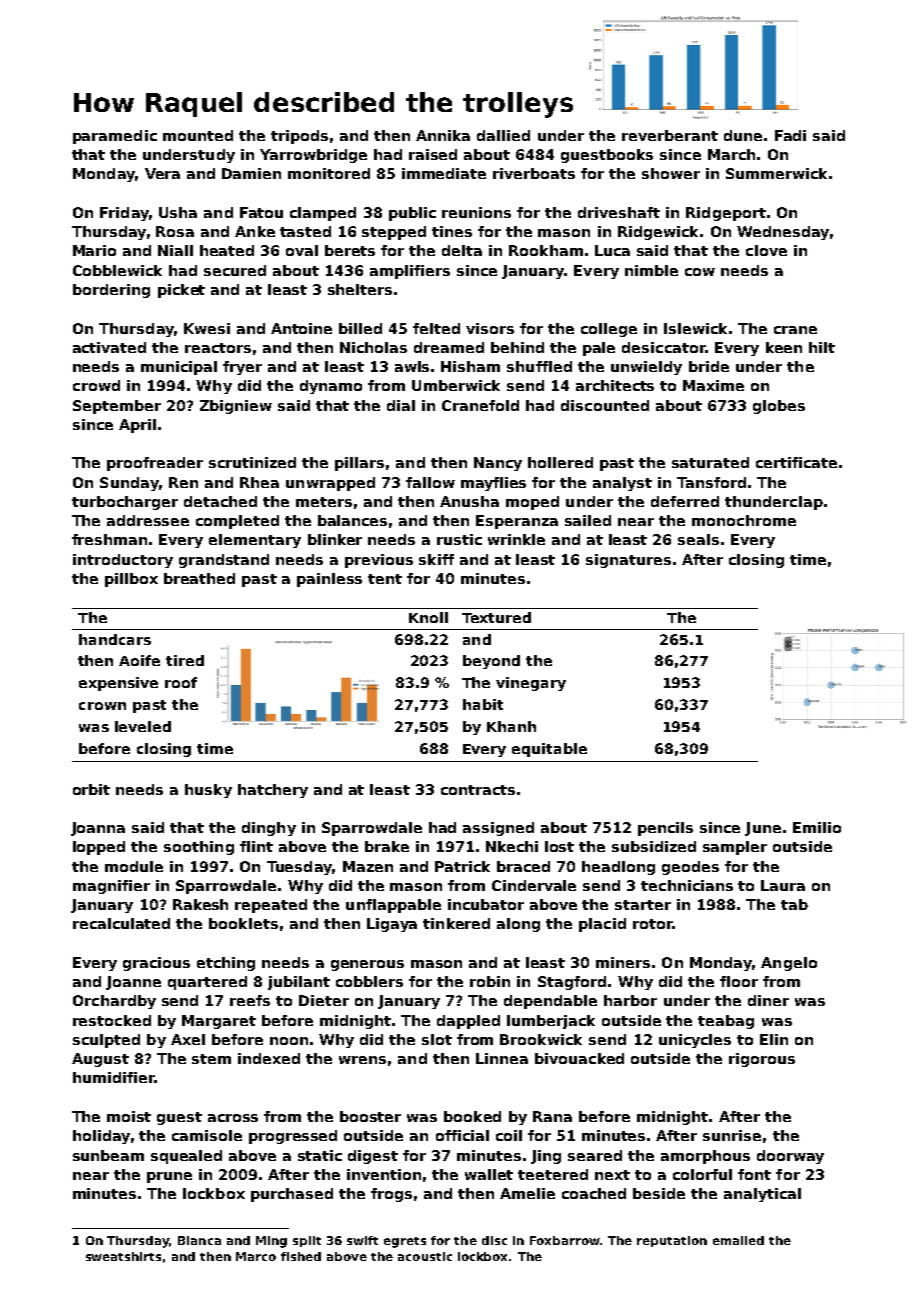 The image size is (924, 1308). What do you see at coordinates (534, 173) in the screenshot?
I see `riverboats` at bounding box center [534, 173].
